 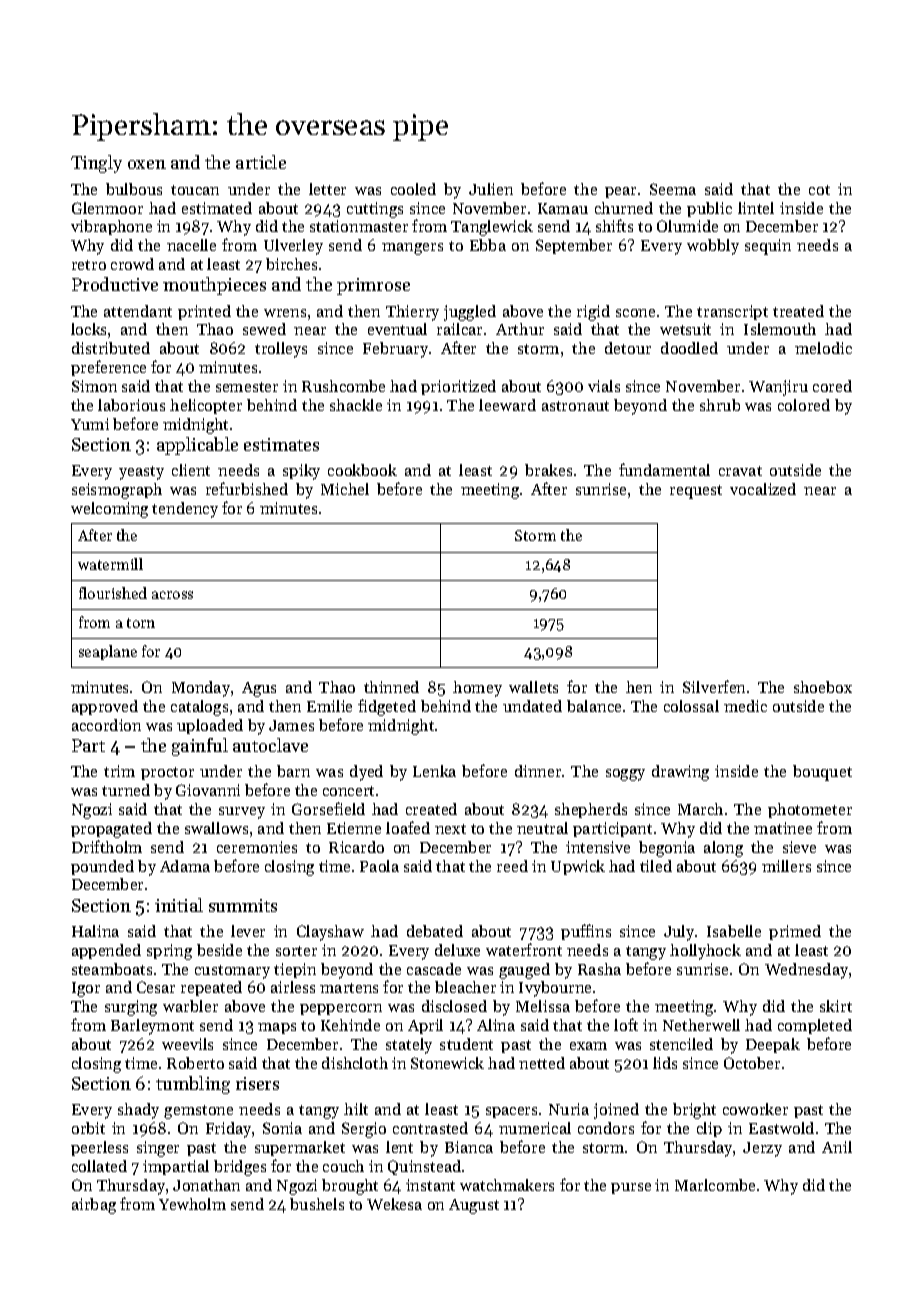 I want to click on accordion, so click(x=106, y=725).
